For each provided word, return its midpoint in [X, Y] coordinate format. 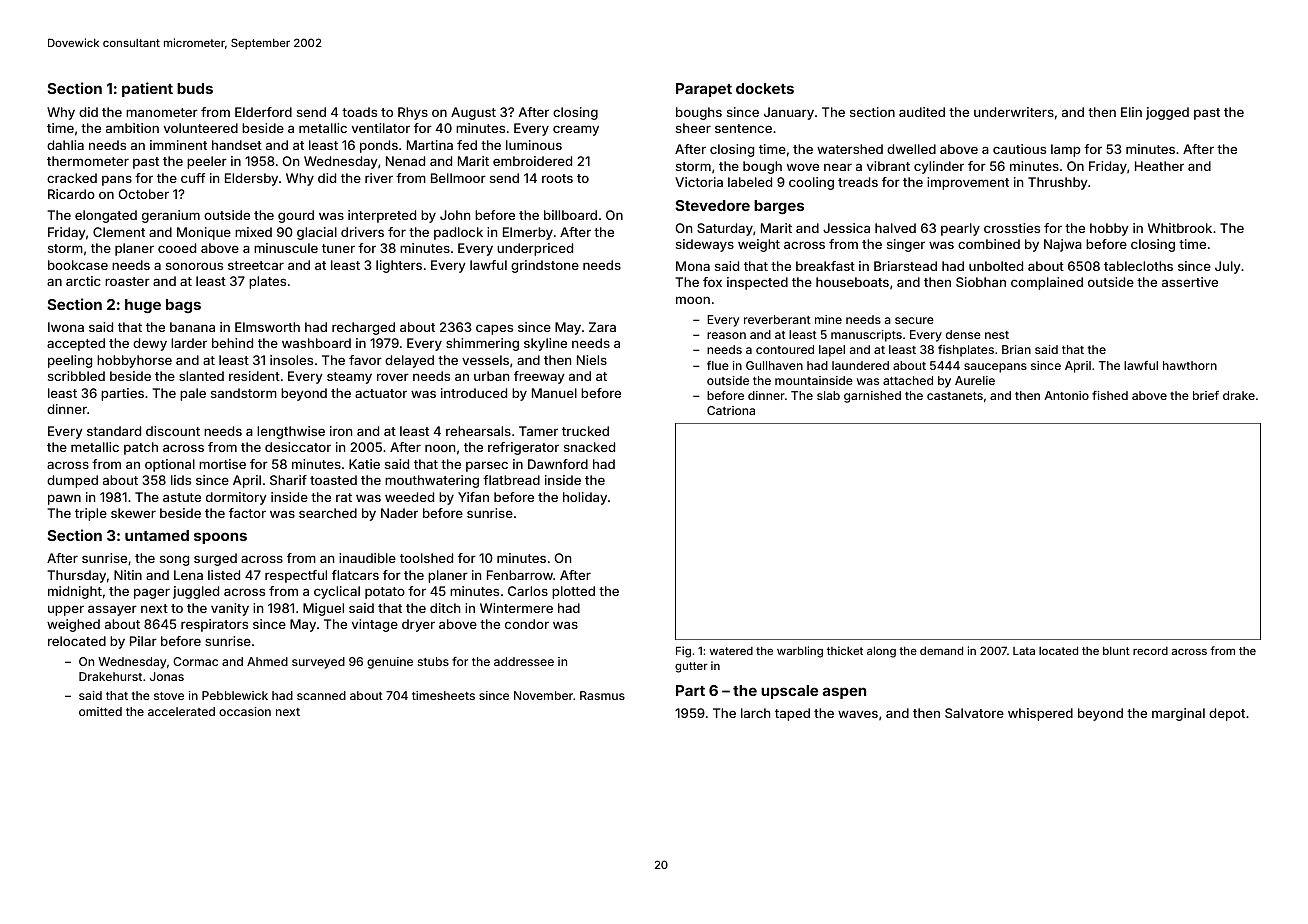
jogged [1167, 113]
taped [792, 714]
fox [712, 282]
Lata [1024, 651]
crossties [1012, 228]
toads [359, 112]
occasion [245, 711]
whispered [1040, 714]
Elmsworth [267, 327]
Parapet [704, 90]
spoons [220, 538]
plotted [573, 592]
